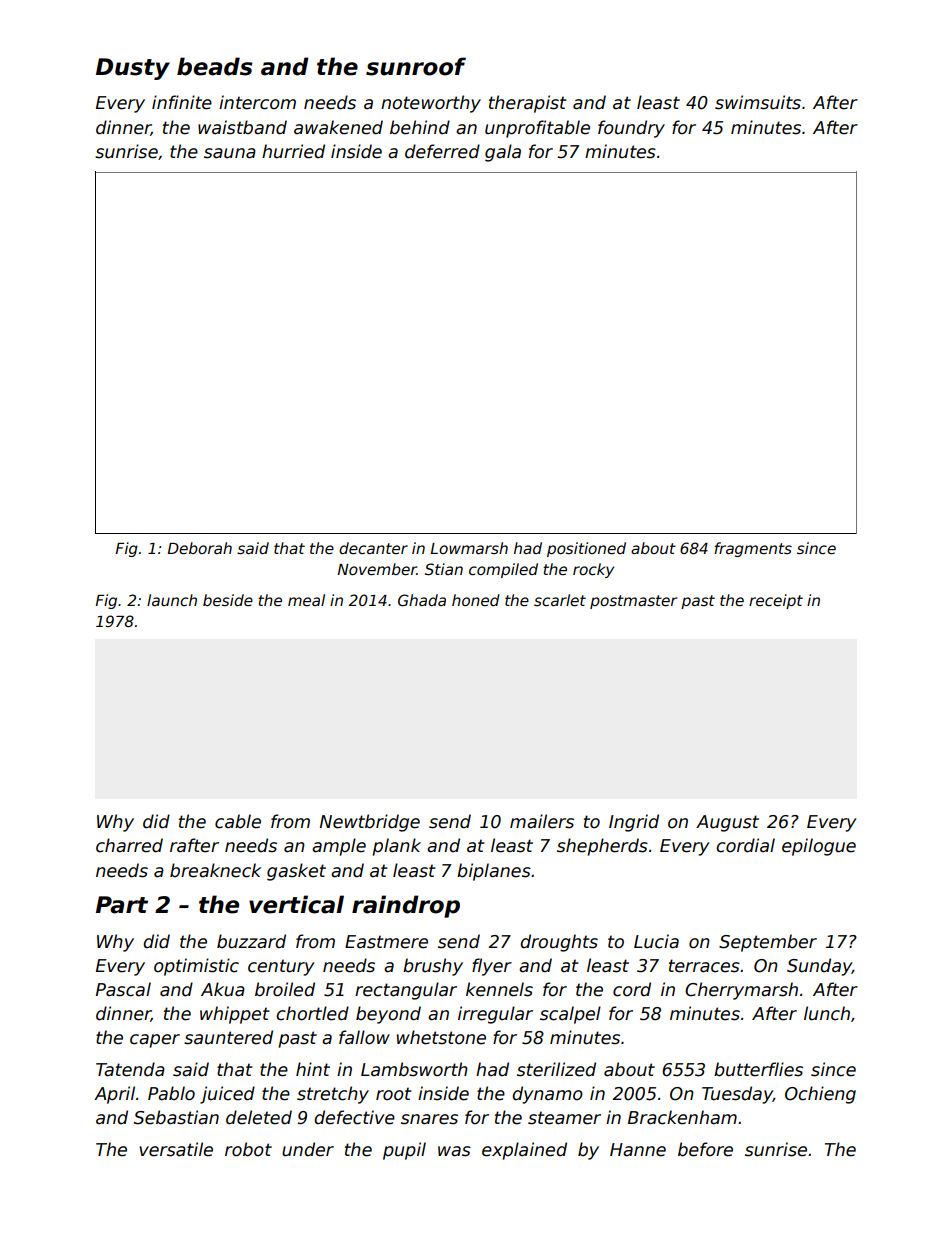 Image resolution: width=952 pixels, height=1233 pixels. What do you see at coordinates (227, 1095) in the screenshot?
I see `juiced` at bounding box center [227, 1095].
